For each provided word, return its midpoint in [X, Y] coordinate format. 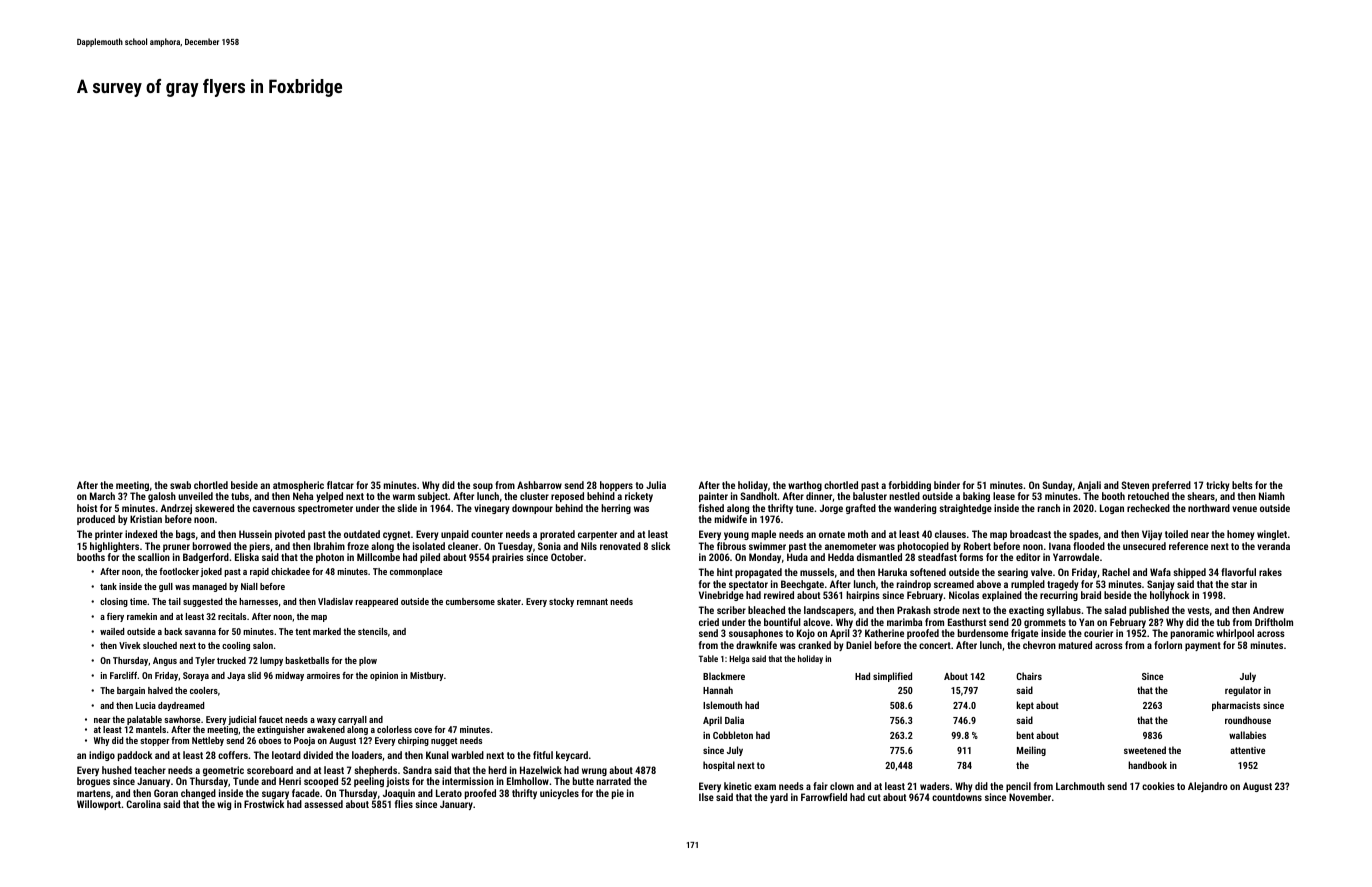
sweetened [1145, 750]
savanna [200, 632]
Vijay [1152, 535]
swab [180, 485]
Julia [656, 485]
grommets [1045, 623]
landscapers [829, 611]
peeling [369, 782]
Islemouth [722, 705]
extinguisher [281, 730]
